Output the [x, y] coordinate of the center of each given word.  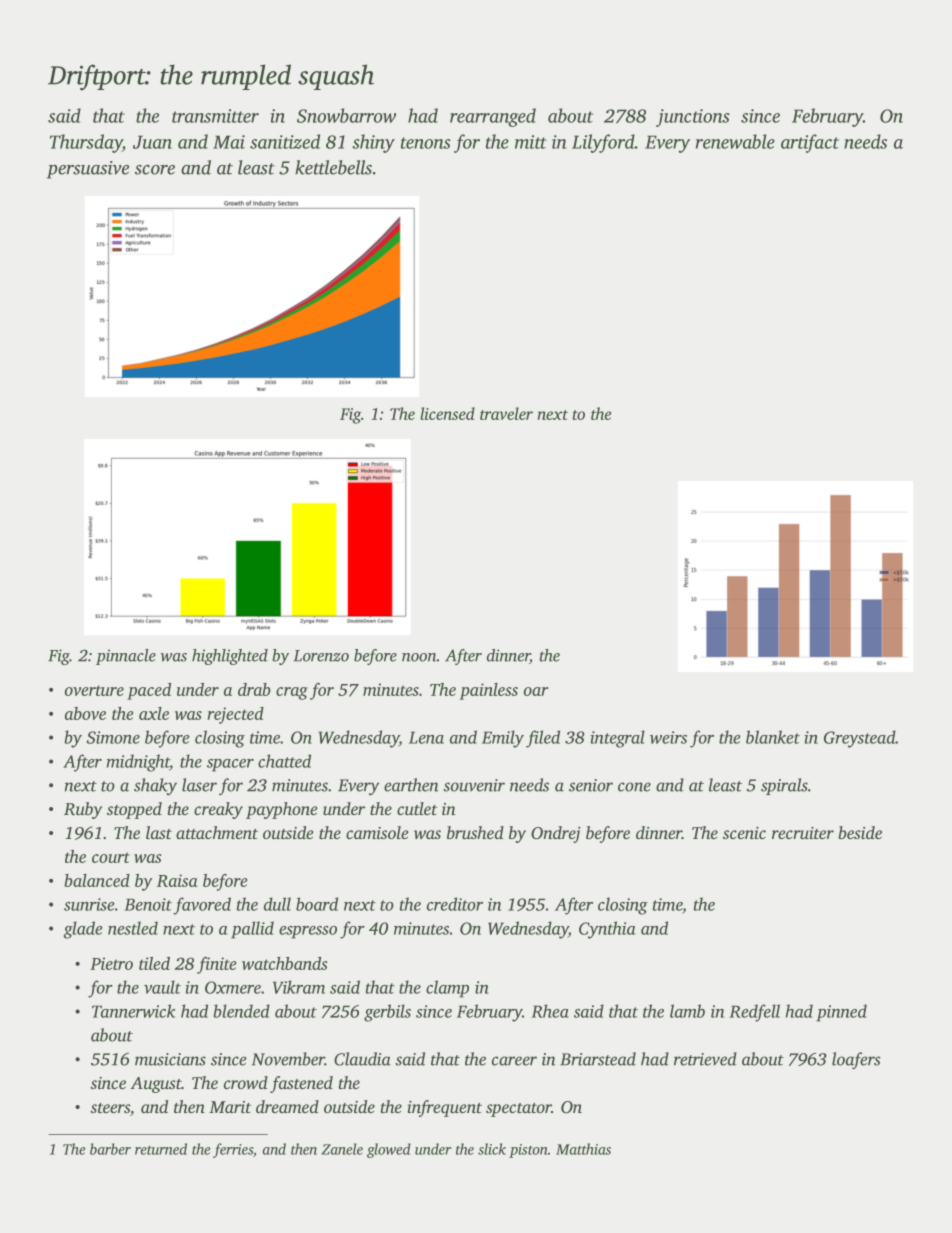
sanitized [285, 141]
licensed [447, 413]
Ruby [83, 810]
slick [492, 1149]
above [85, 713]
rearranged [493, 117]
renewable [735, 141]
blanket [773, 737]
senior [591, 785]
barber [110, 1149]
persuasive [88, 170]
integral [617, 739]
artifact [810, 143]
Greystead [860, 739]
